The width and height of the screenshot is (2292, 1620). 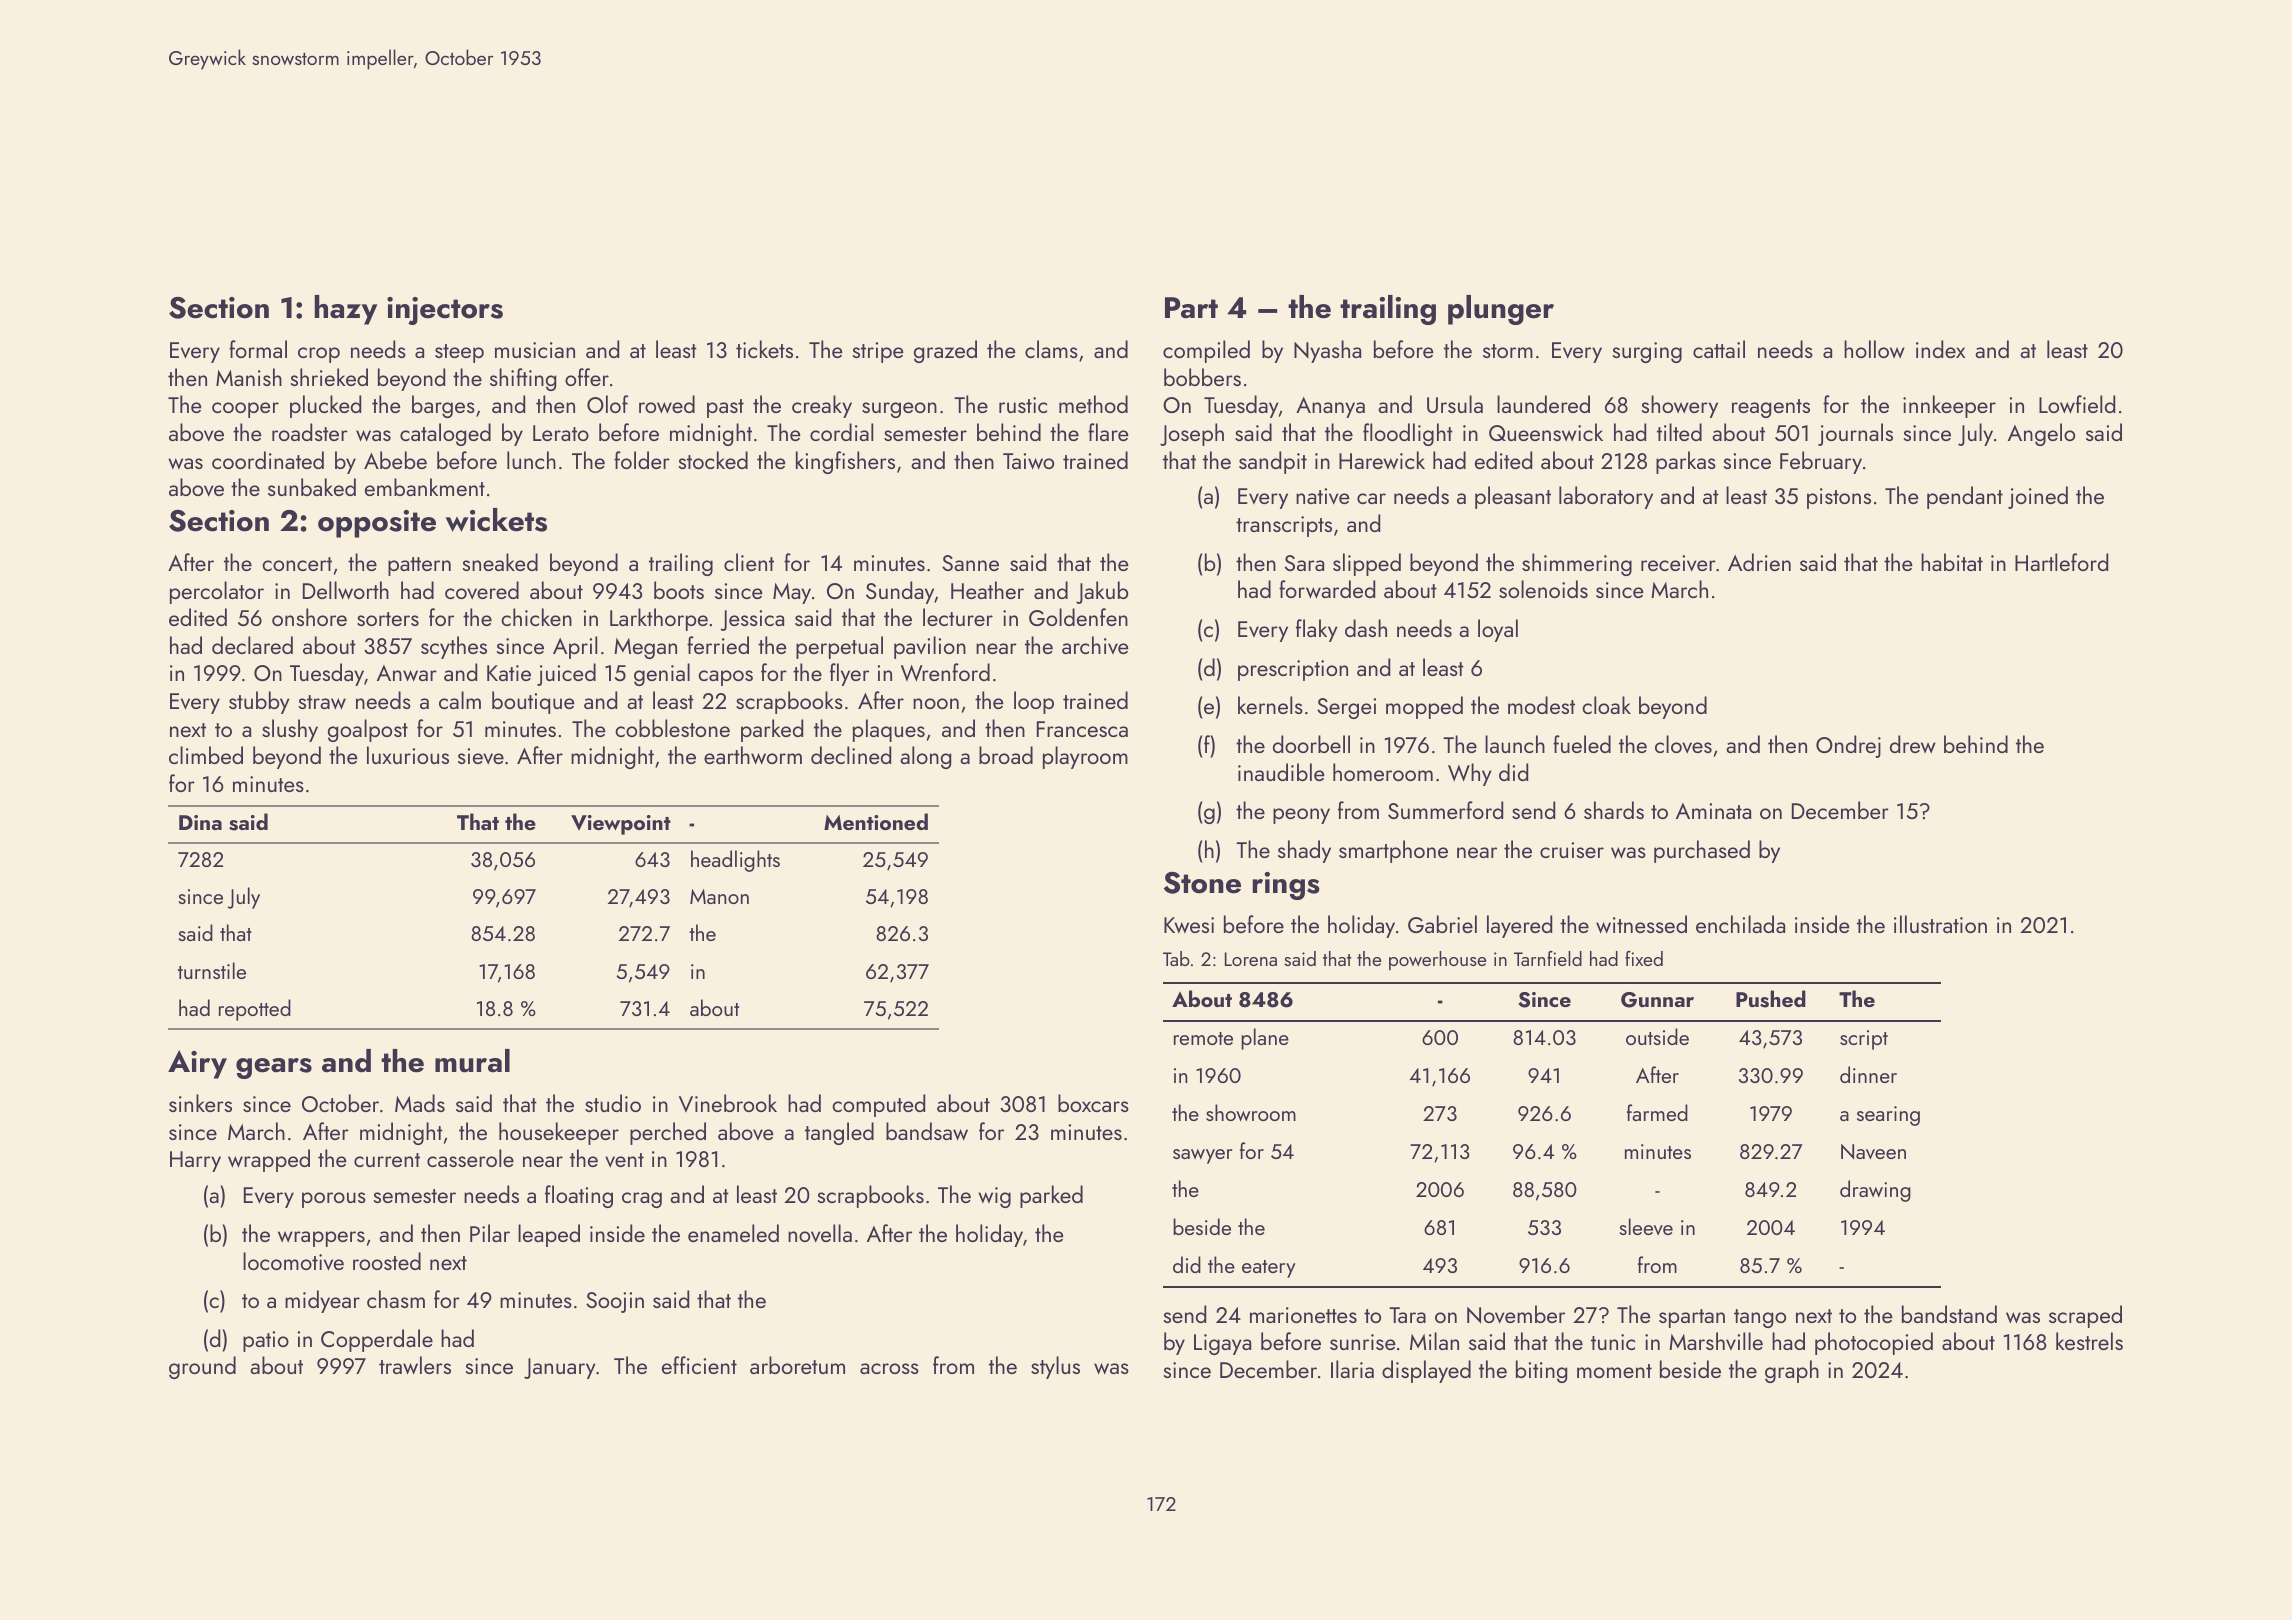 I want to click on scraped, so click(x=2085, y=1316).
